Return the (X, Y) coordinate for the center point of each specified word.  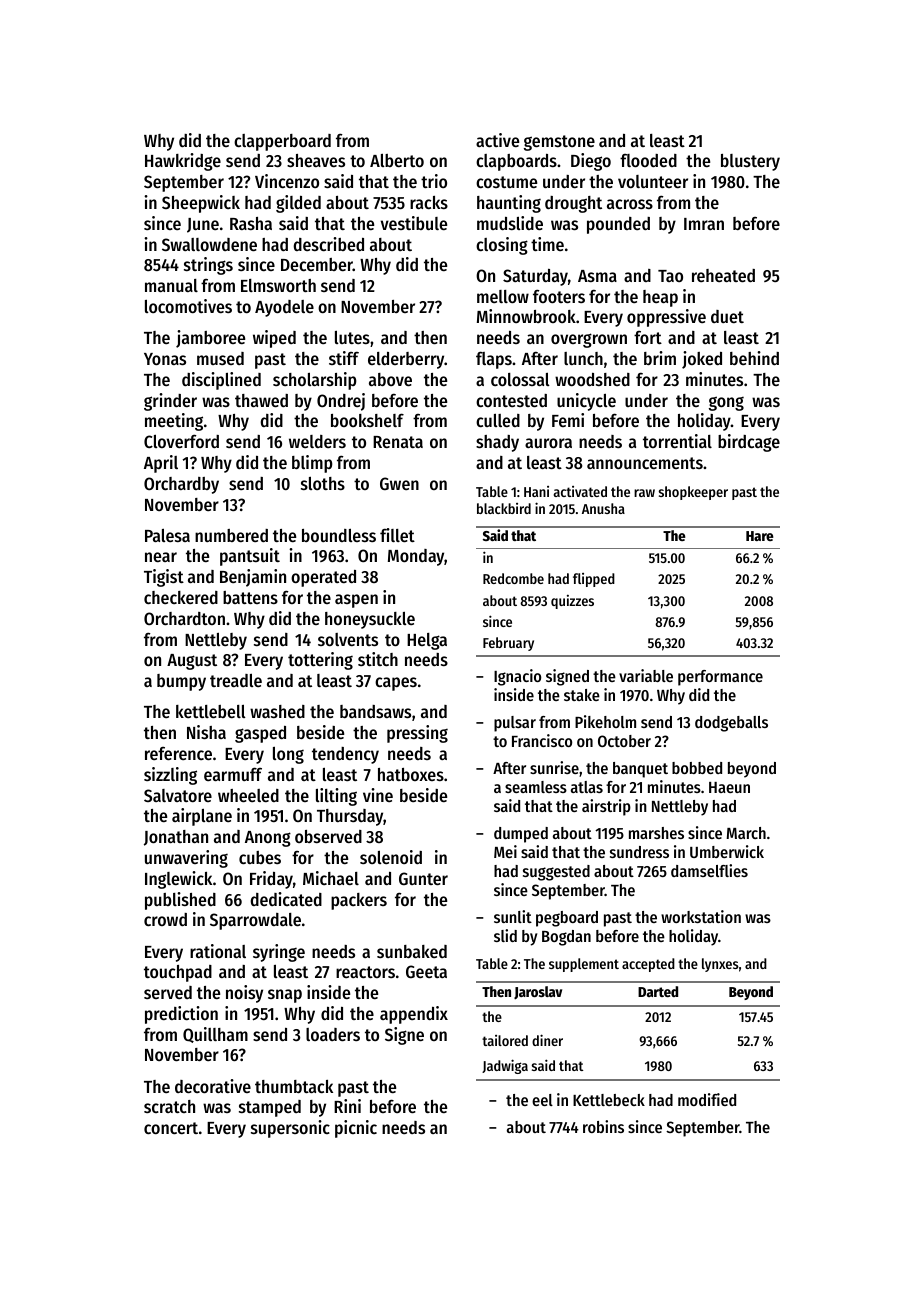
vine (378, 795)
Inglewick (178, 880)
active (497, 140)
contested (511, 400)
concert (171, 1128)
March (746, 833)
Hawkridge (183, 162)
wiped (274, 339)
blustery (750, 162)
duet (727, 316)
